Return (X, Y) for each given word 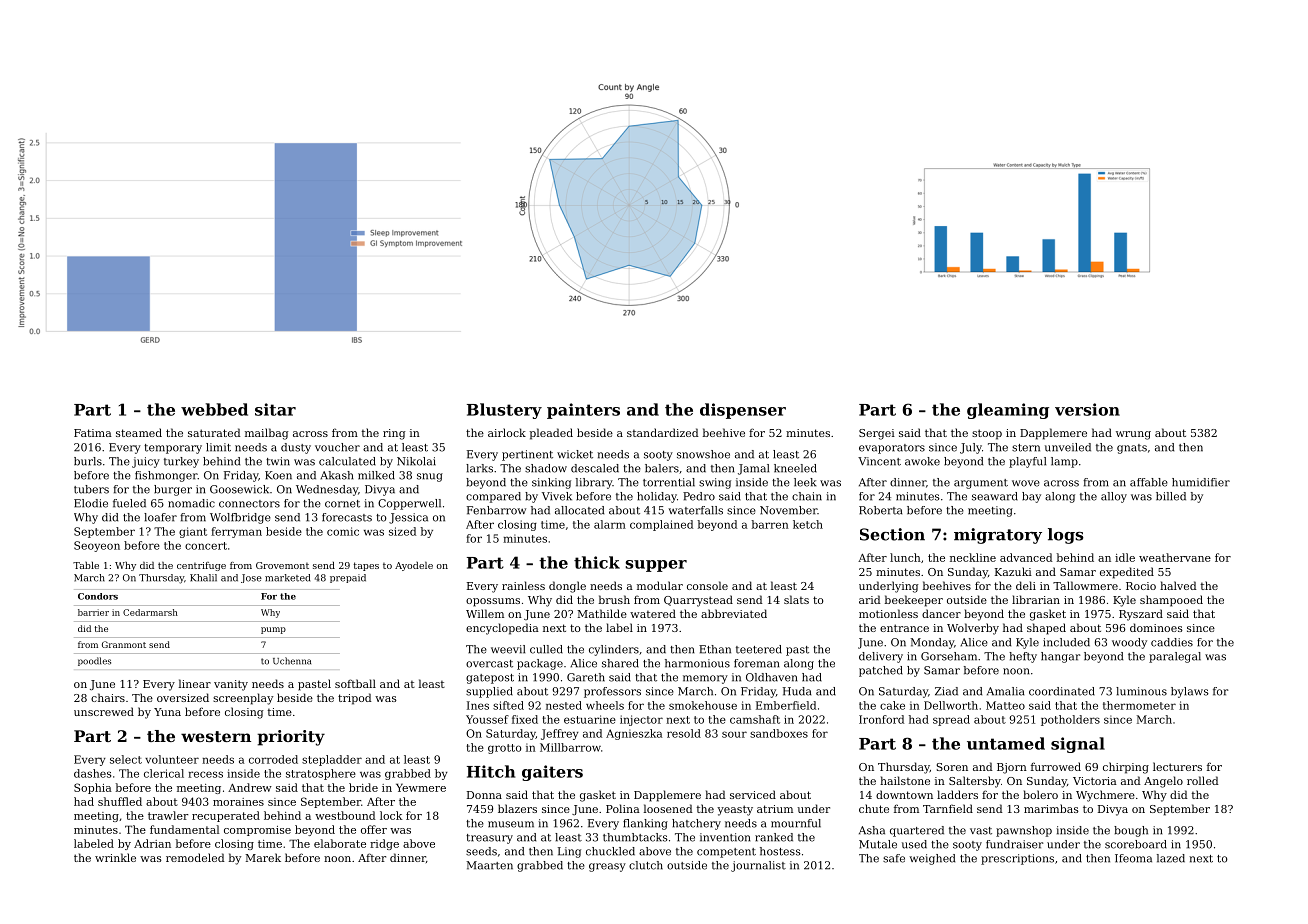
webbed (214, 409)
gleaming (1008, 411)
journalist (758, 866)
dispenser (743, 411)
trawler (168, 815)
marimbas (1051, 808)
